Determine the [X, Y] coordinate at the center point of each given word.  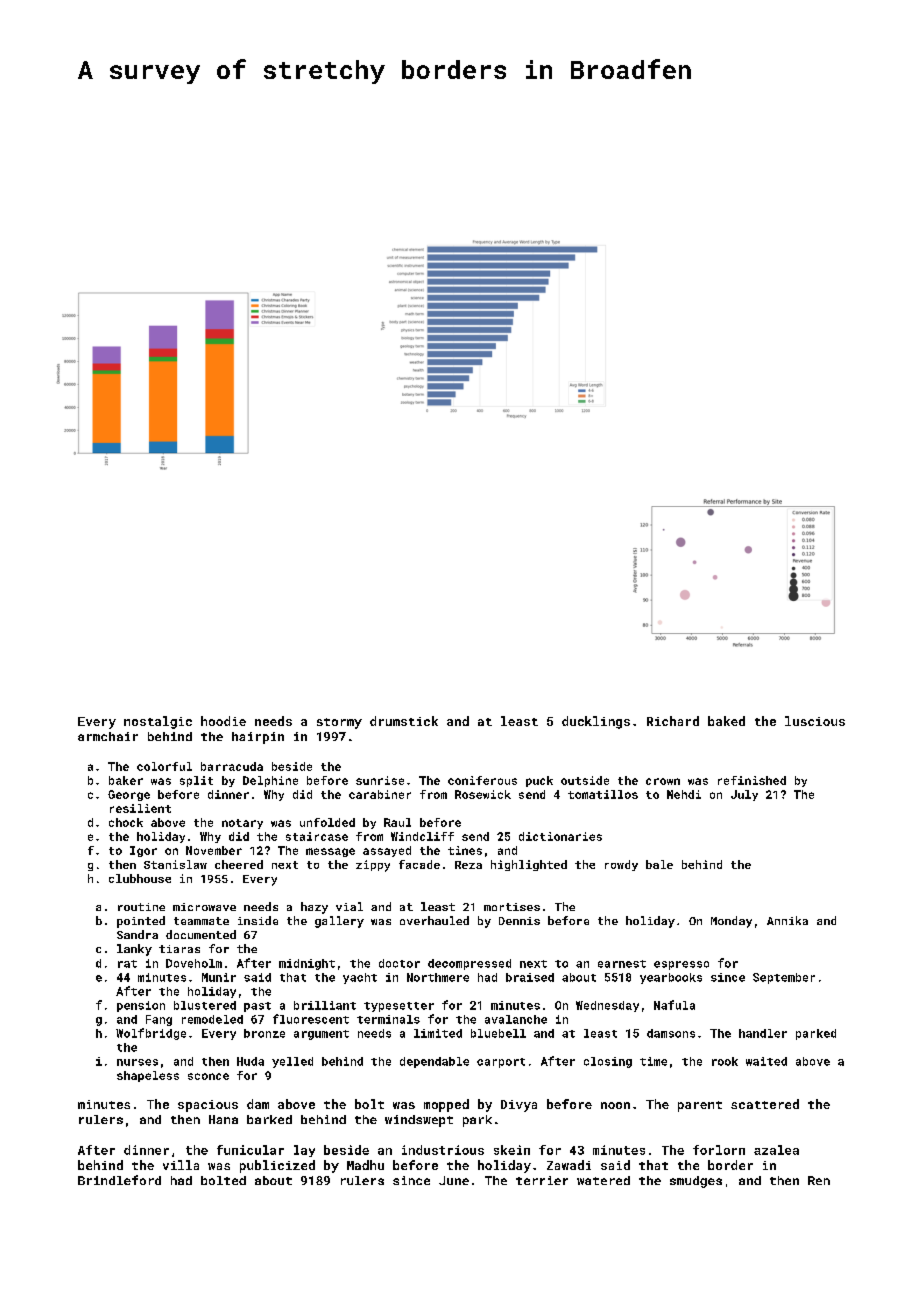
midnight [307, 964]
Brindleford [119, 1180]
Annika [787, 920]
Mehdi [684, 794]
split [196, 781]
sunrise [380, 780]
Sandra [137, 934]
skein [512, 1150]
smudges [696, 1182]
